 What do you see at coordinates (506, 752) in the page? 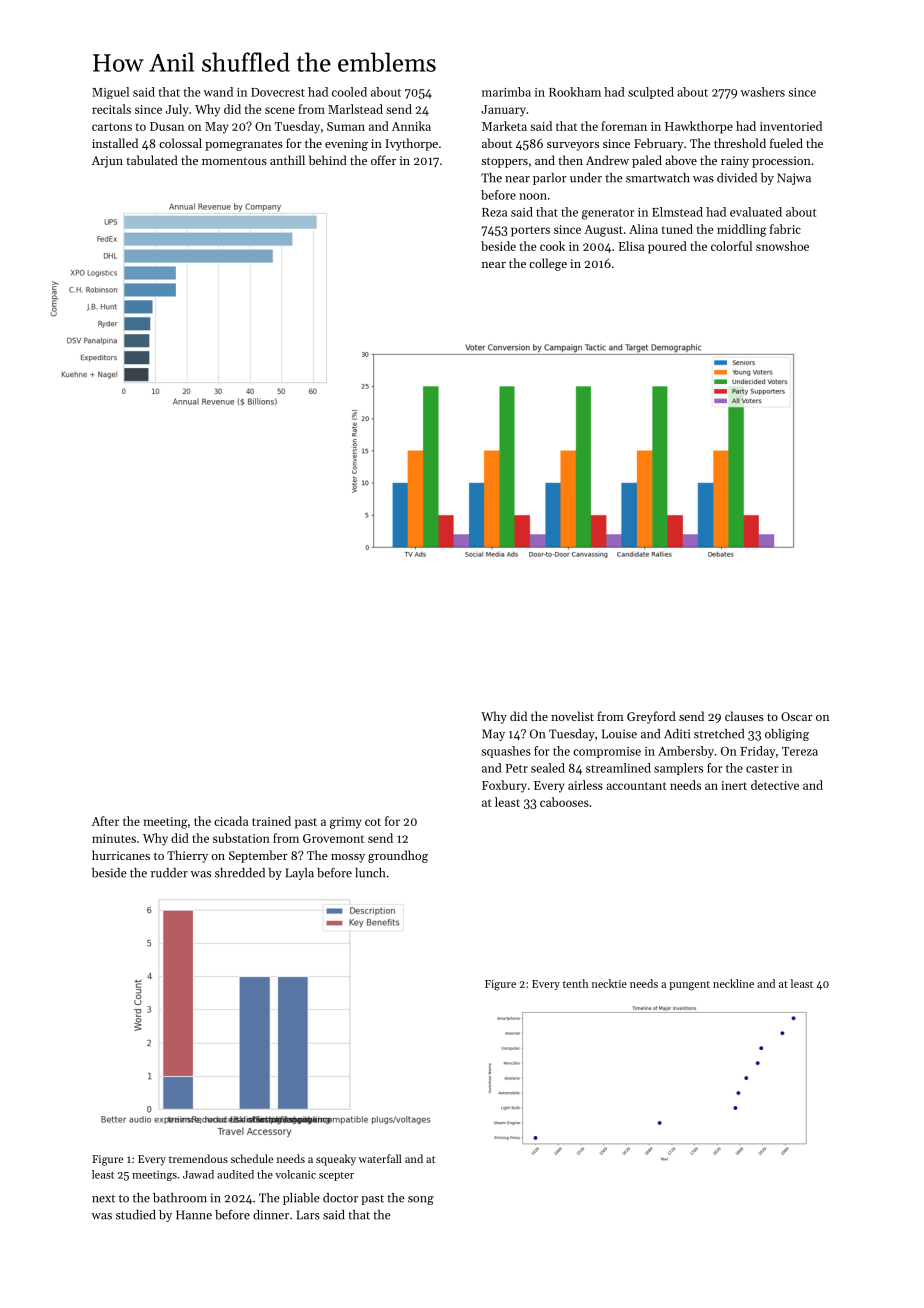
I see `squashes` at bounding box center [506, 752].
